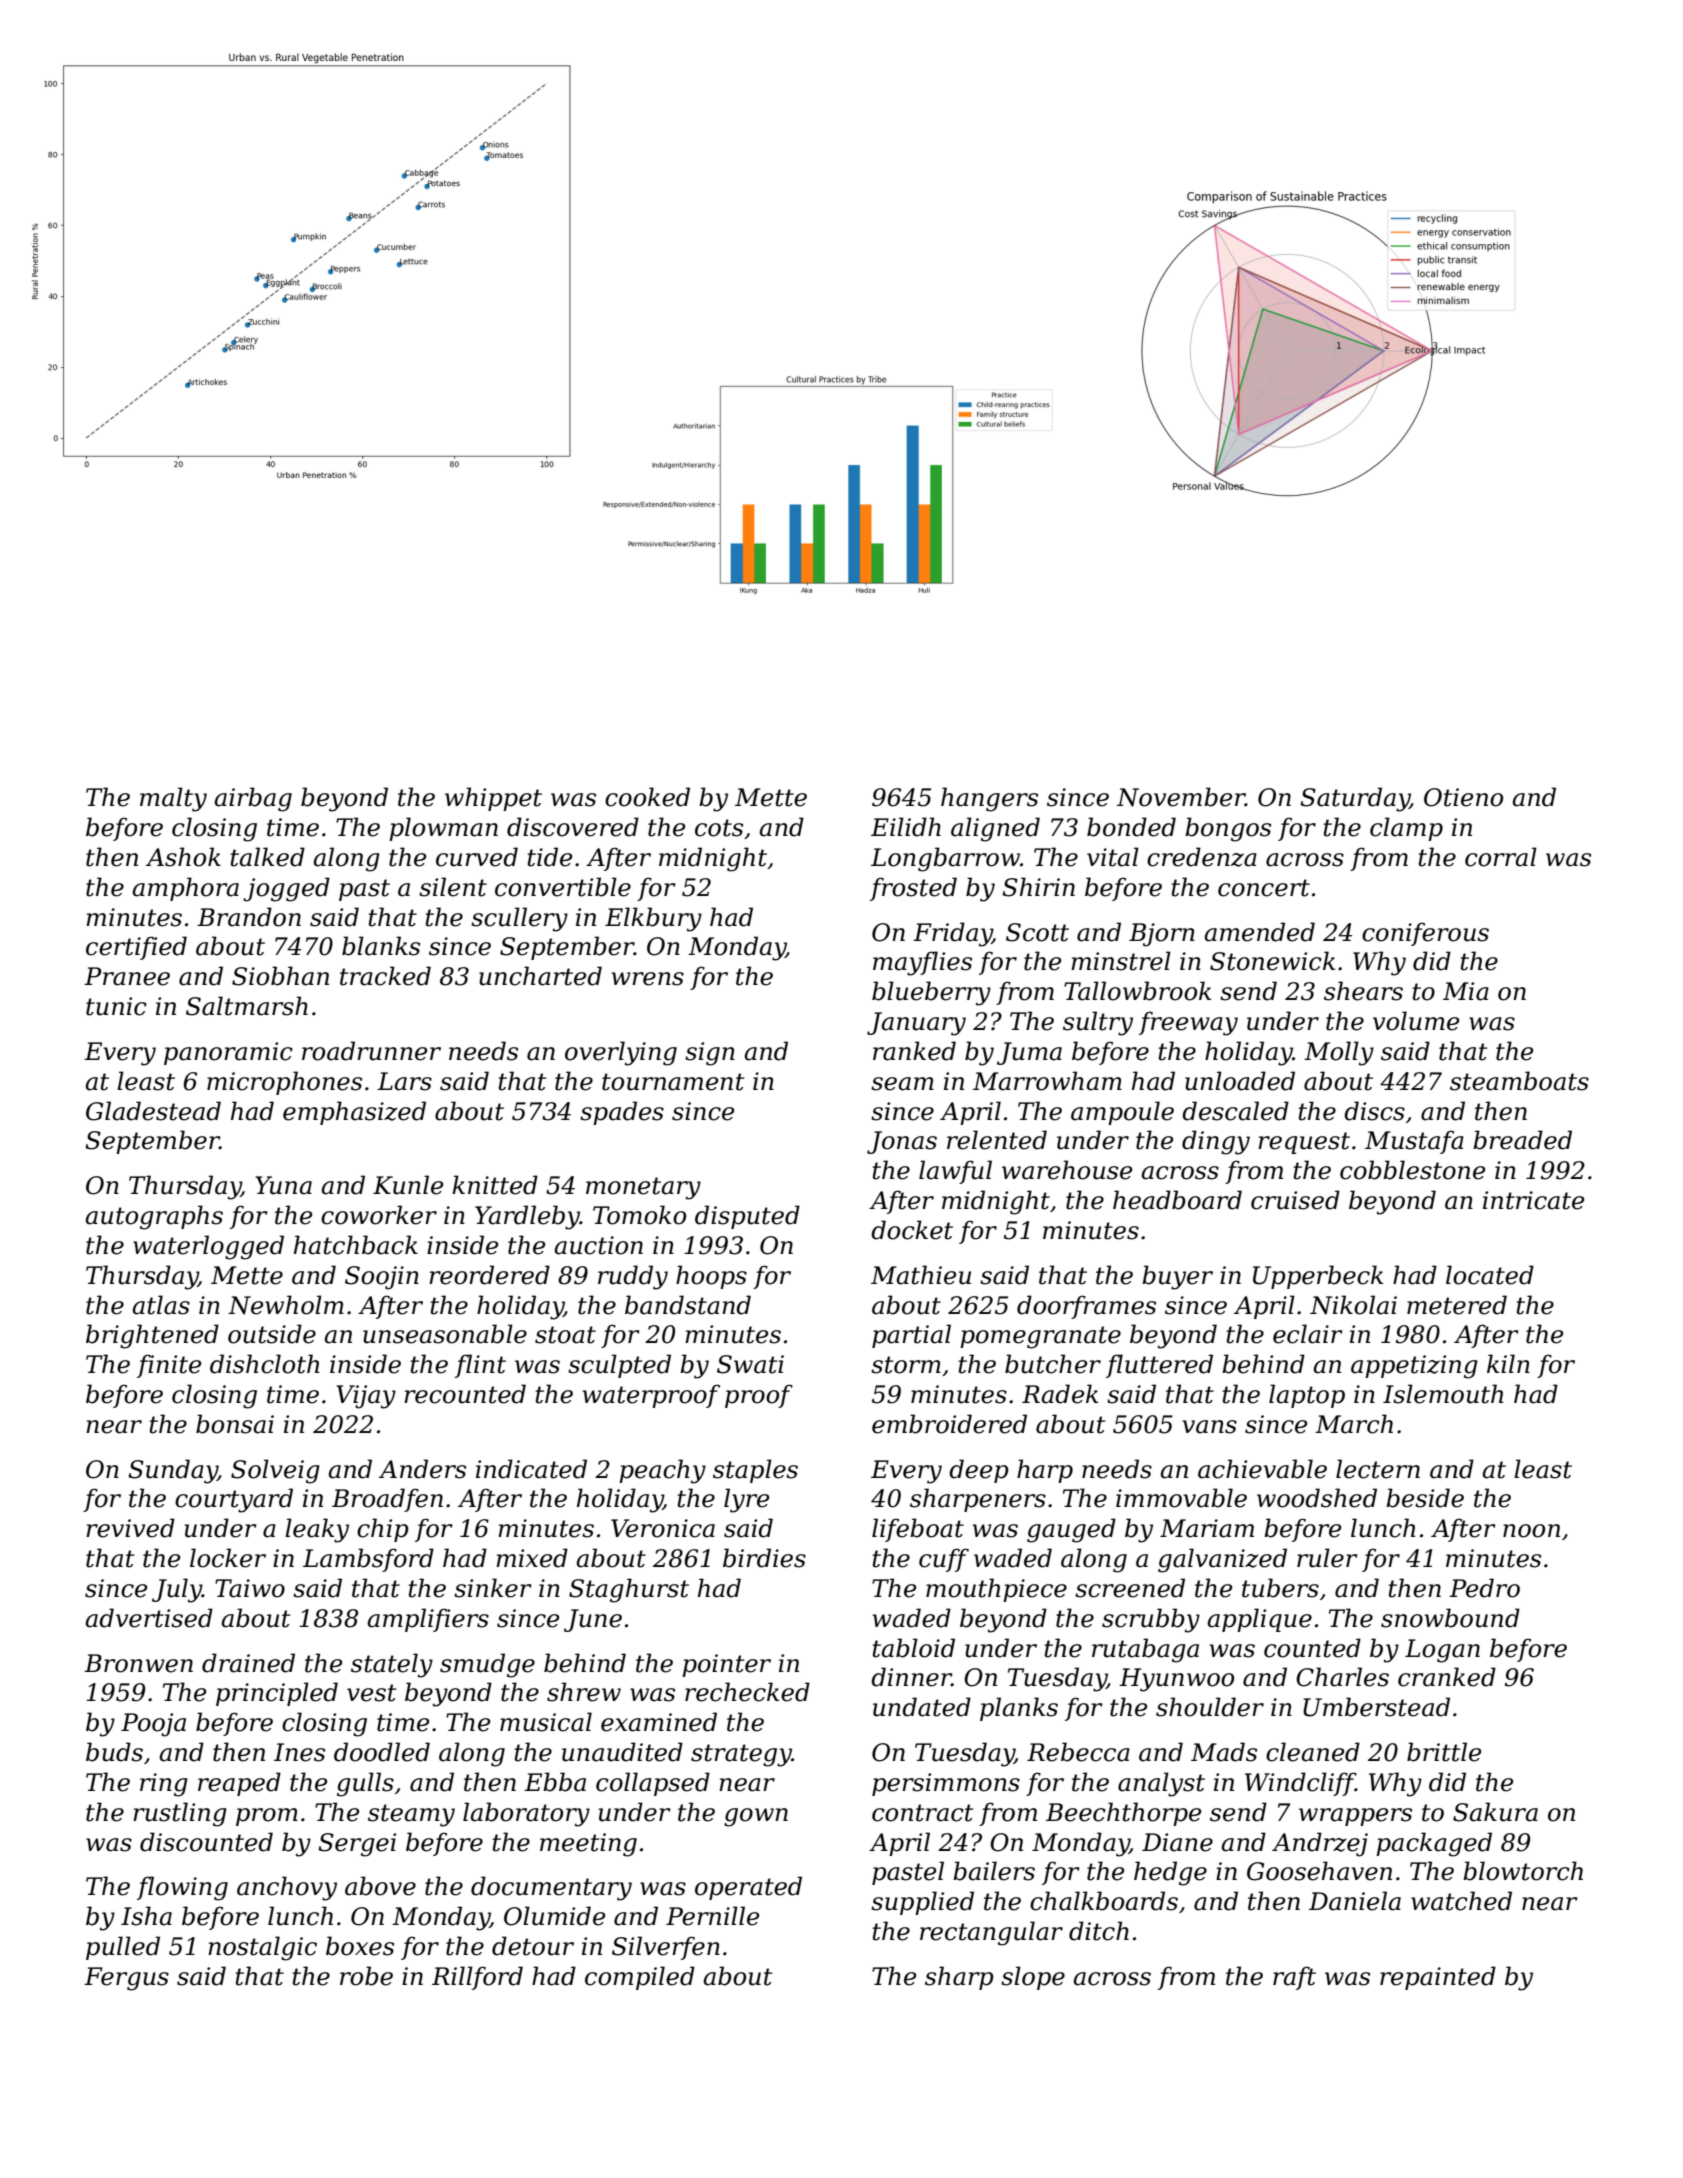 Image resolution: width=1683 pixels, height=2178 pixels. What do you see at coordinates (647, 797) in the screenshot?
I see `cooked` at bounding box center [647, 797].
